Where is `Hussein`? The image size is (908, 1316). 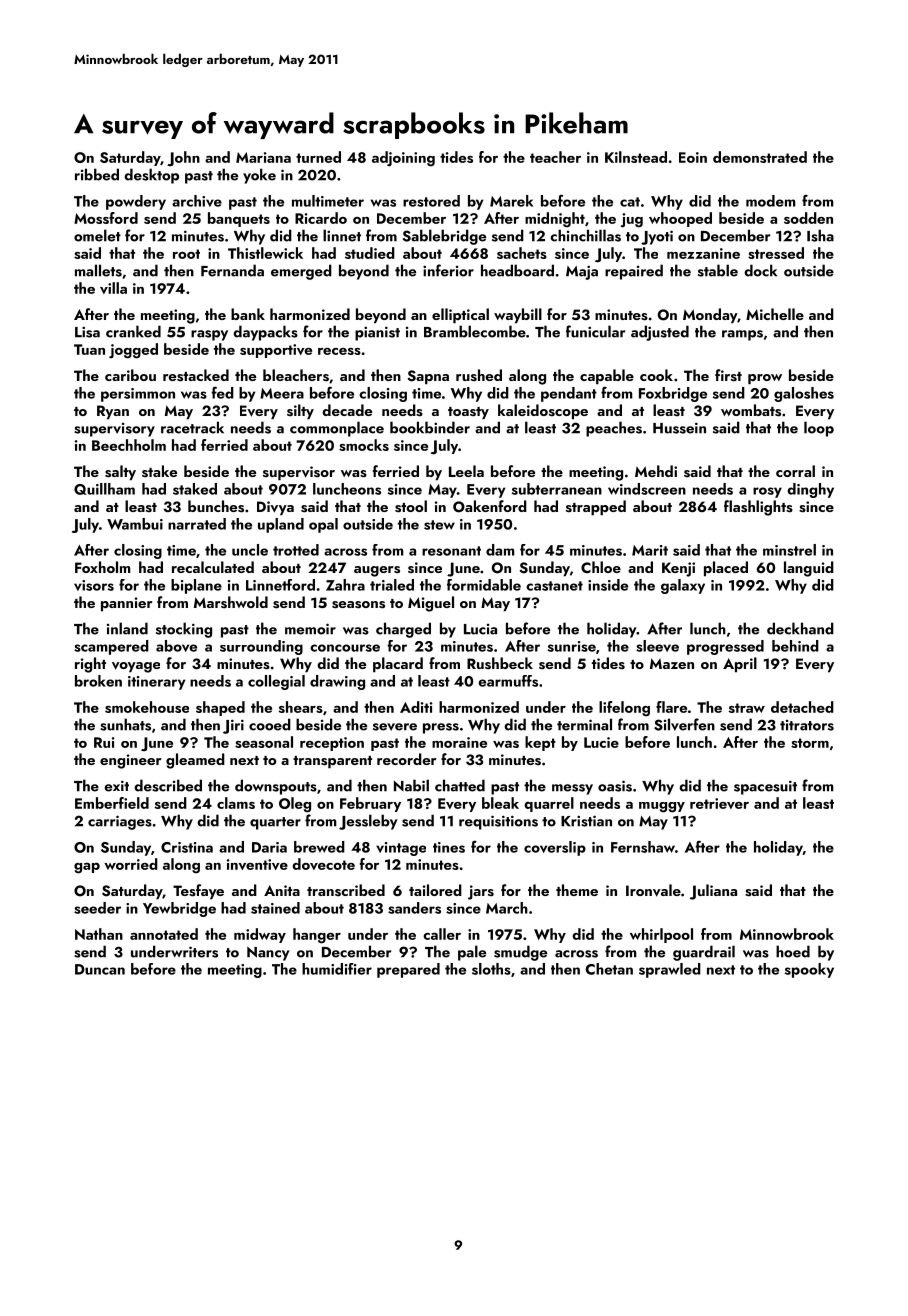 Hussein is located at coordinates (679, 428).
